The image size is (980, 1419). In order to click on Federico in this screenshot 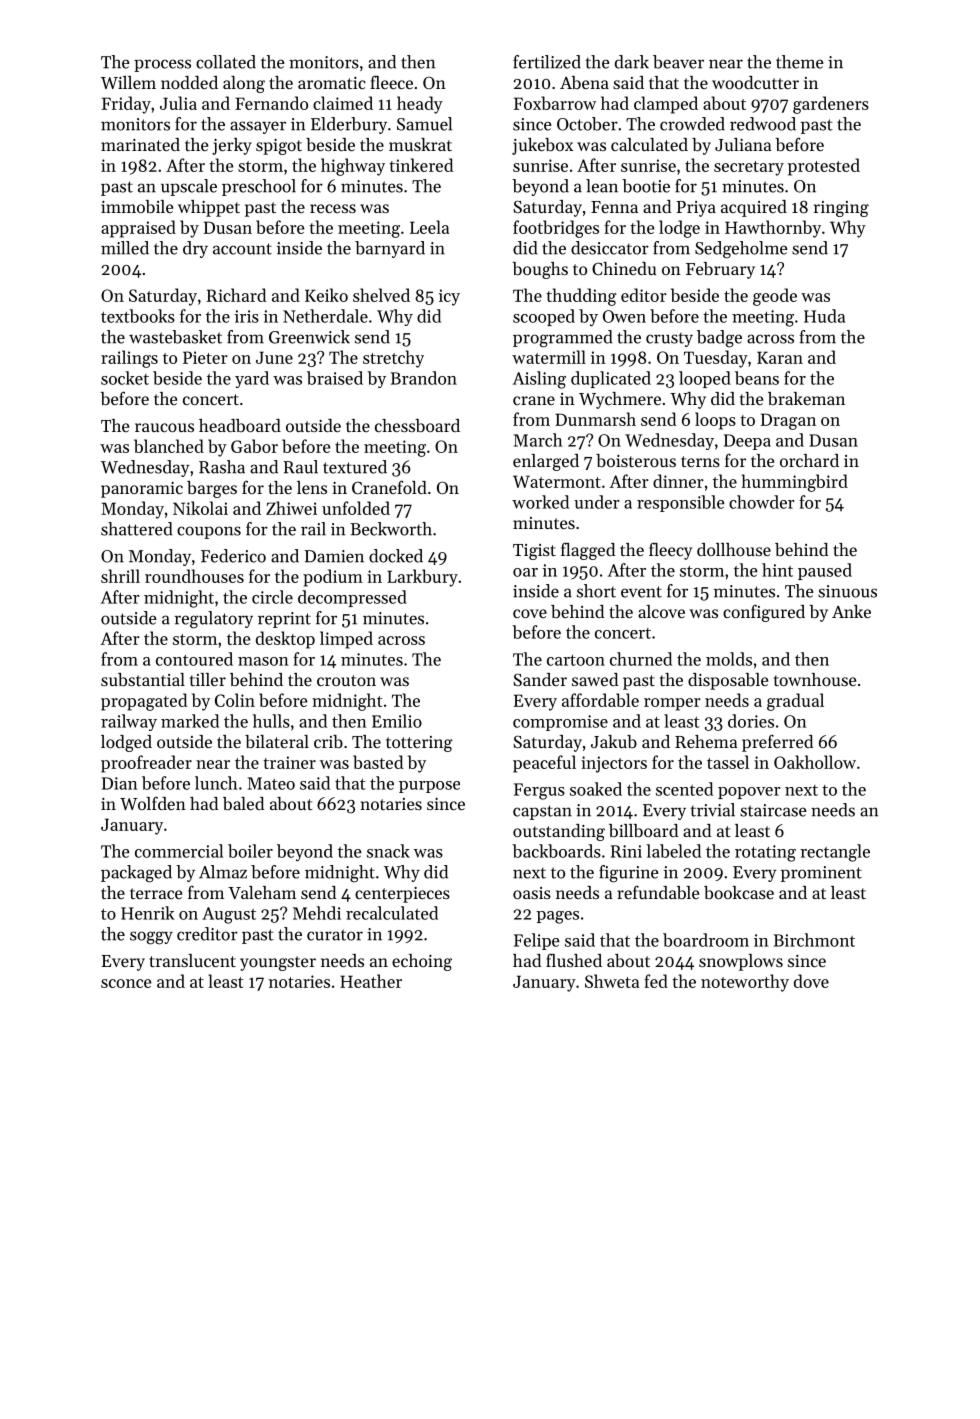, I will do `click(233, 556)`.
